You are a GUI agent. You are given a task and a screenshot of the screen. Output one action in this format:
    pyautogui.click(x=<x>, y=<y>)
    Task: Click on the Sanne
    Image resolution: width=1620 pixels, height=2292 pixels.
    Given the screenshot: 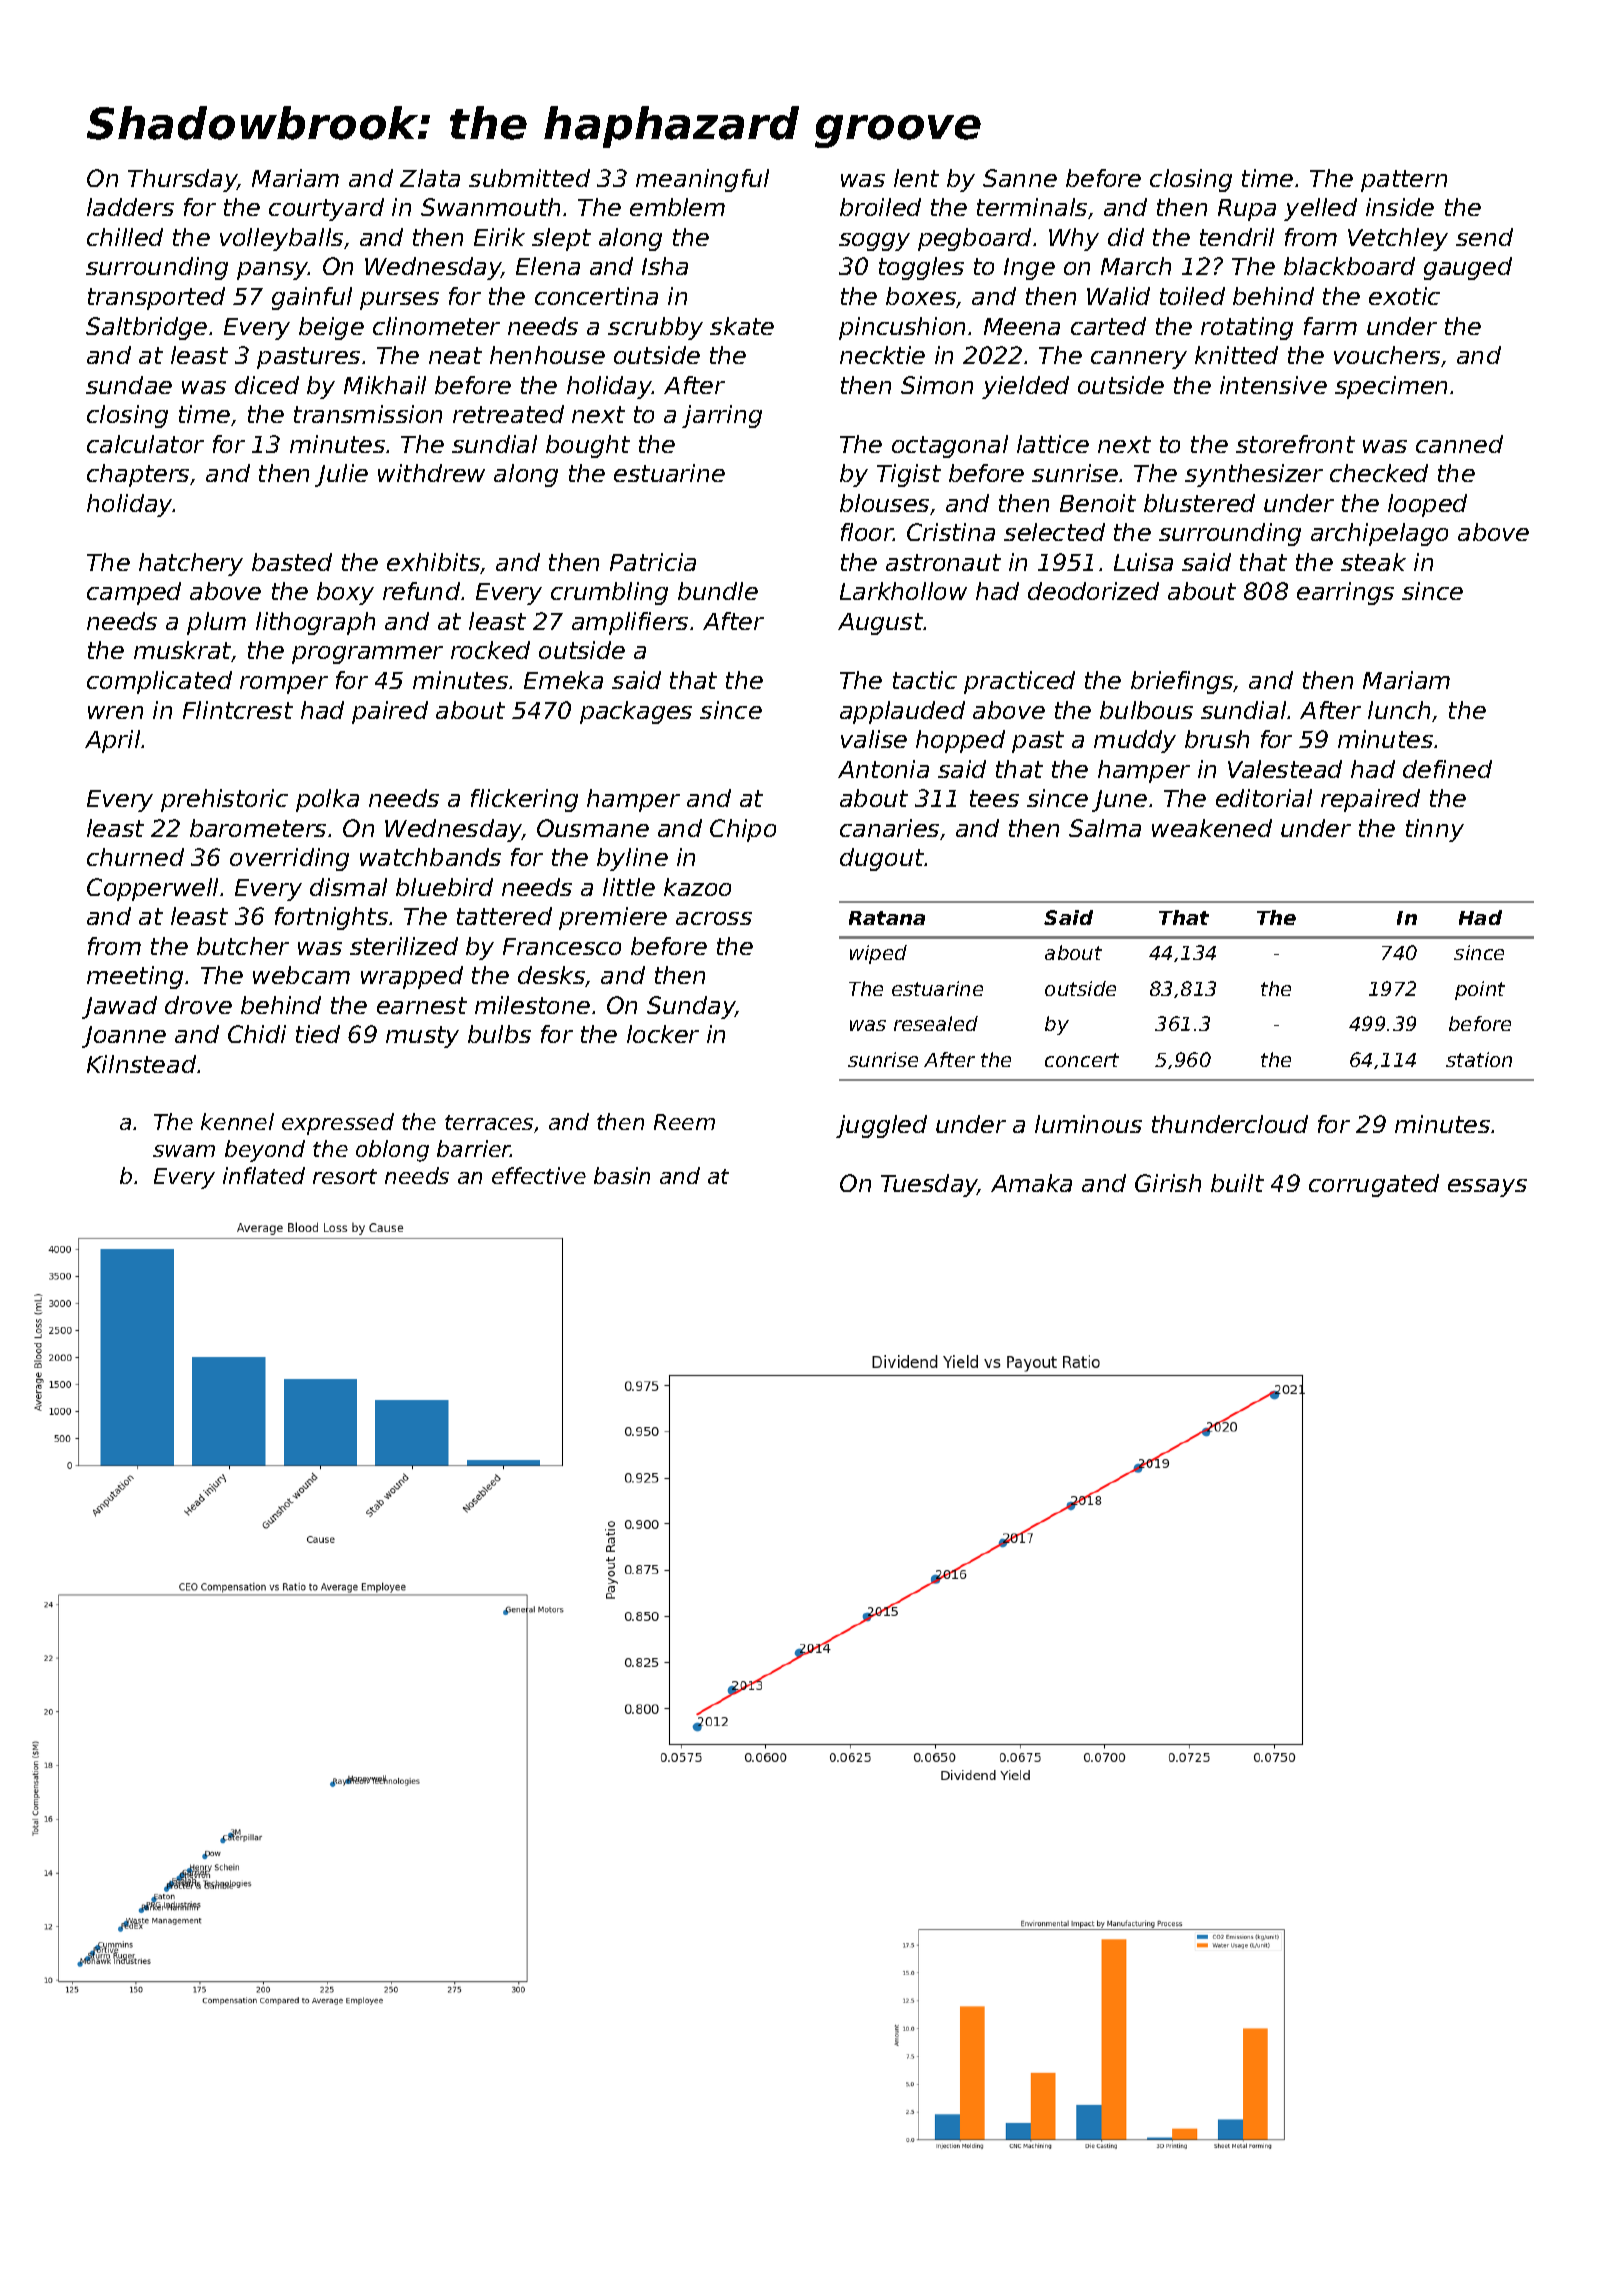 What is the action you would take?
    pyautogui.click(x=1020, y=178)
